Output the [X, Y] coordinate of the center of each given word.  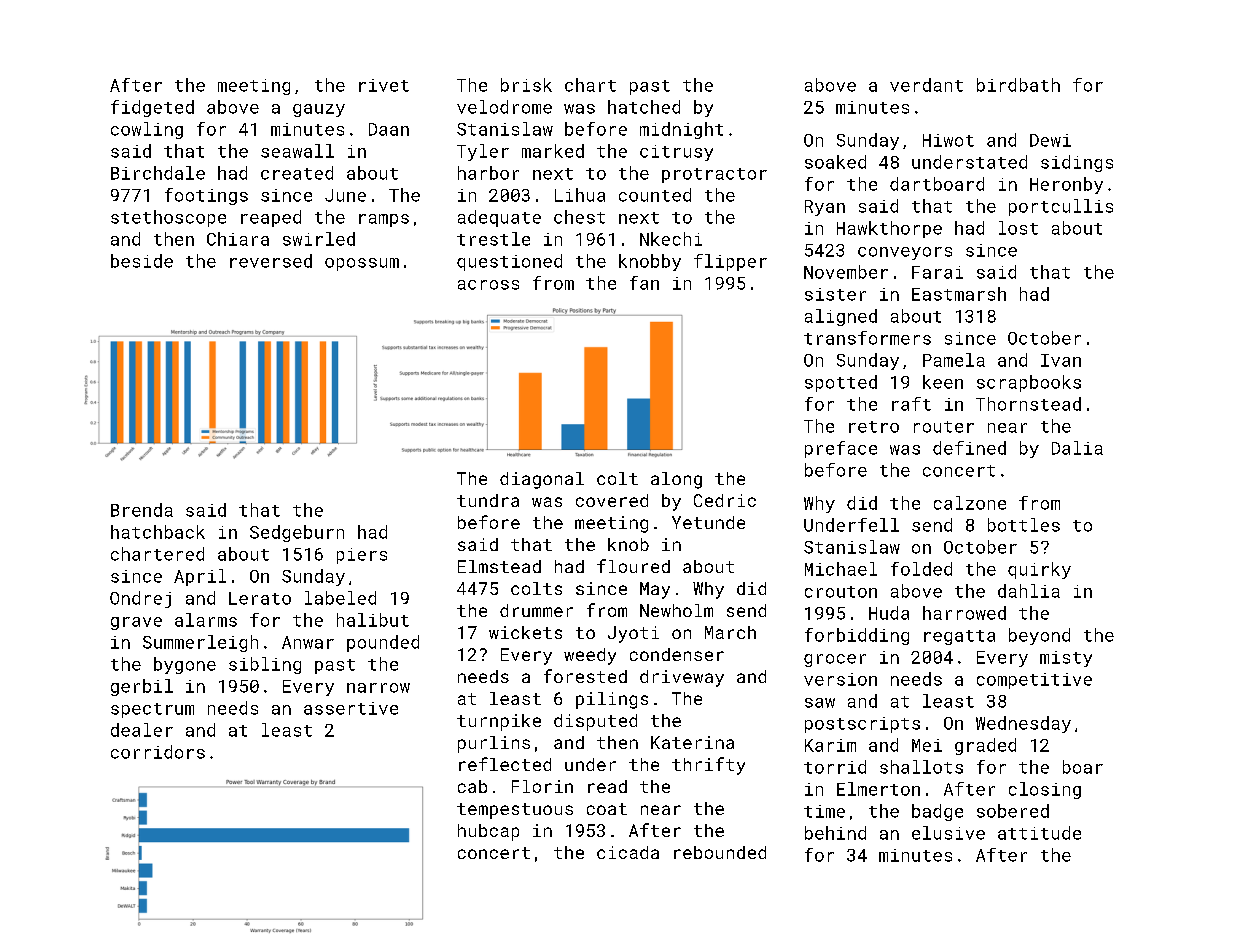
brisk [526, 85]
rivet [384, 85]
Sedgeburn [297, 533]
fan [644, 283]
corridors [158, 752]
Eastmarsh [959, 294]
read [607, 786]
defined [969, 448]
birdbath [1018, 85]
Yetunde [708, 522]
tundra [488, 500]
